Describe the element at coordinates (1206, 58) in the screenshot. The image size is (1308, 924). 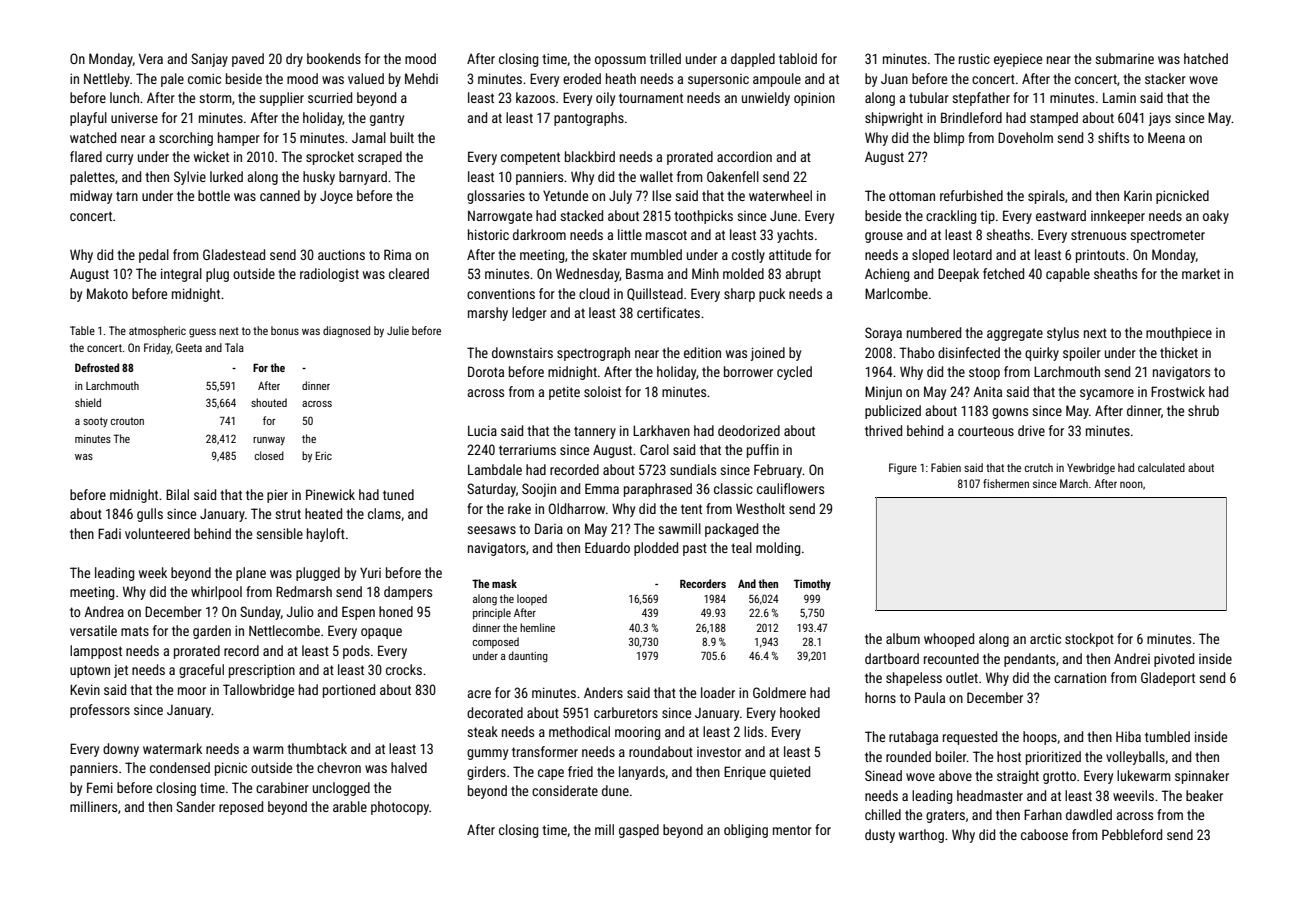
I see `hatched` at that location.
